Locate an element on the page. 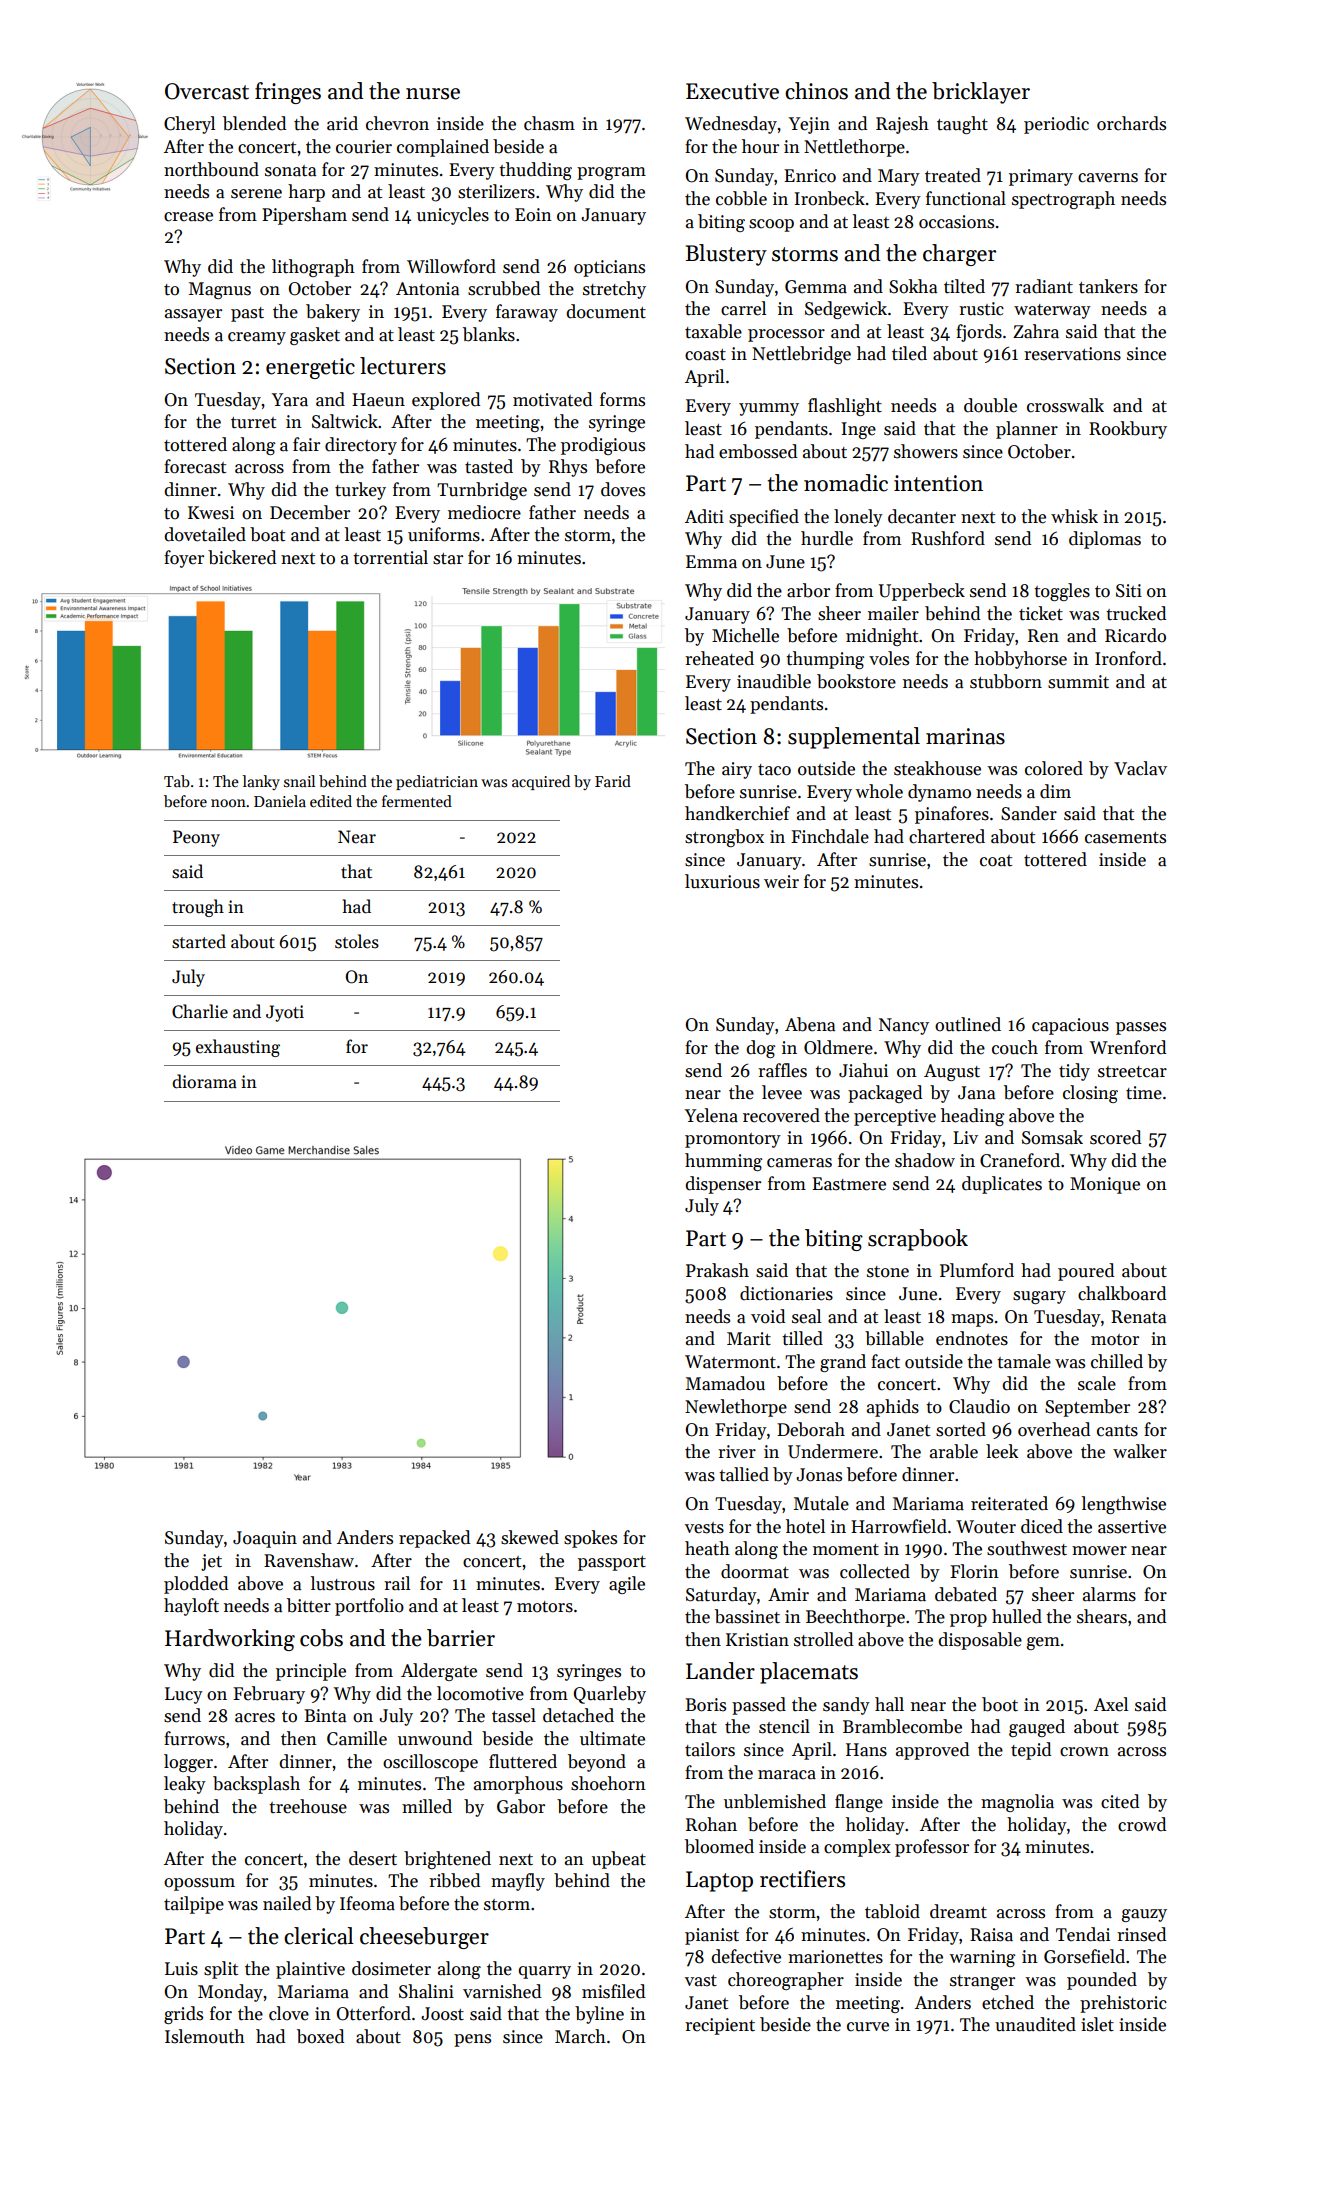  Prakash is located at coordinates (717, 1270).
